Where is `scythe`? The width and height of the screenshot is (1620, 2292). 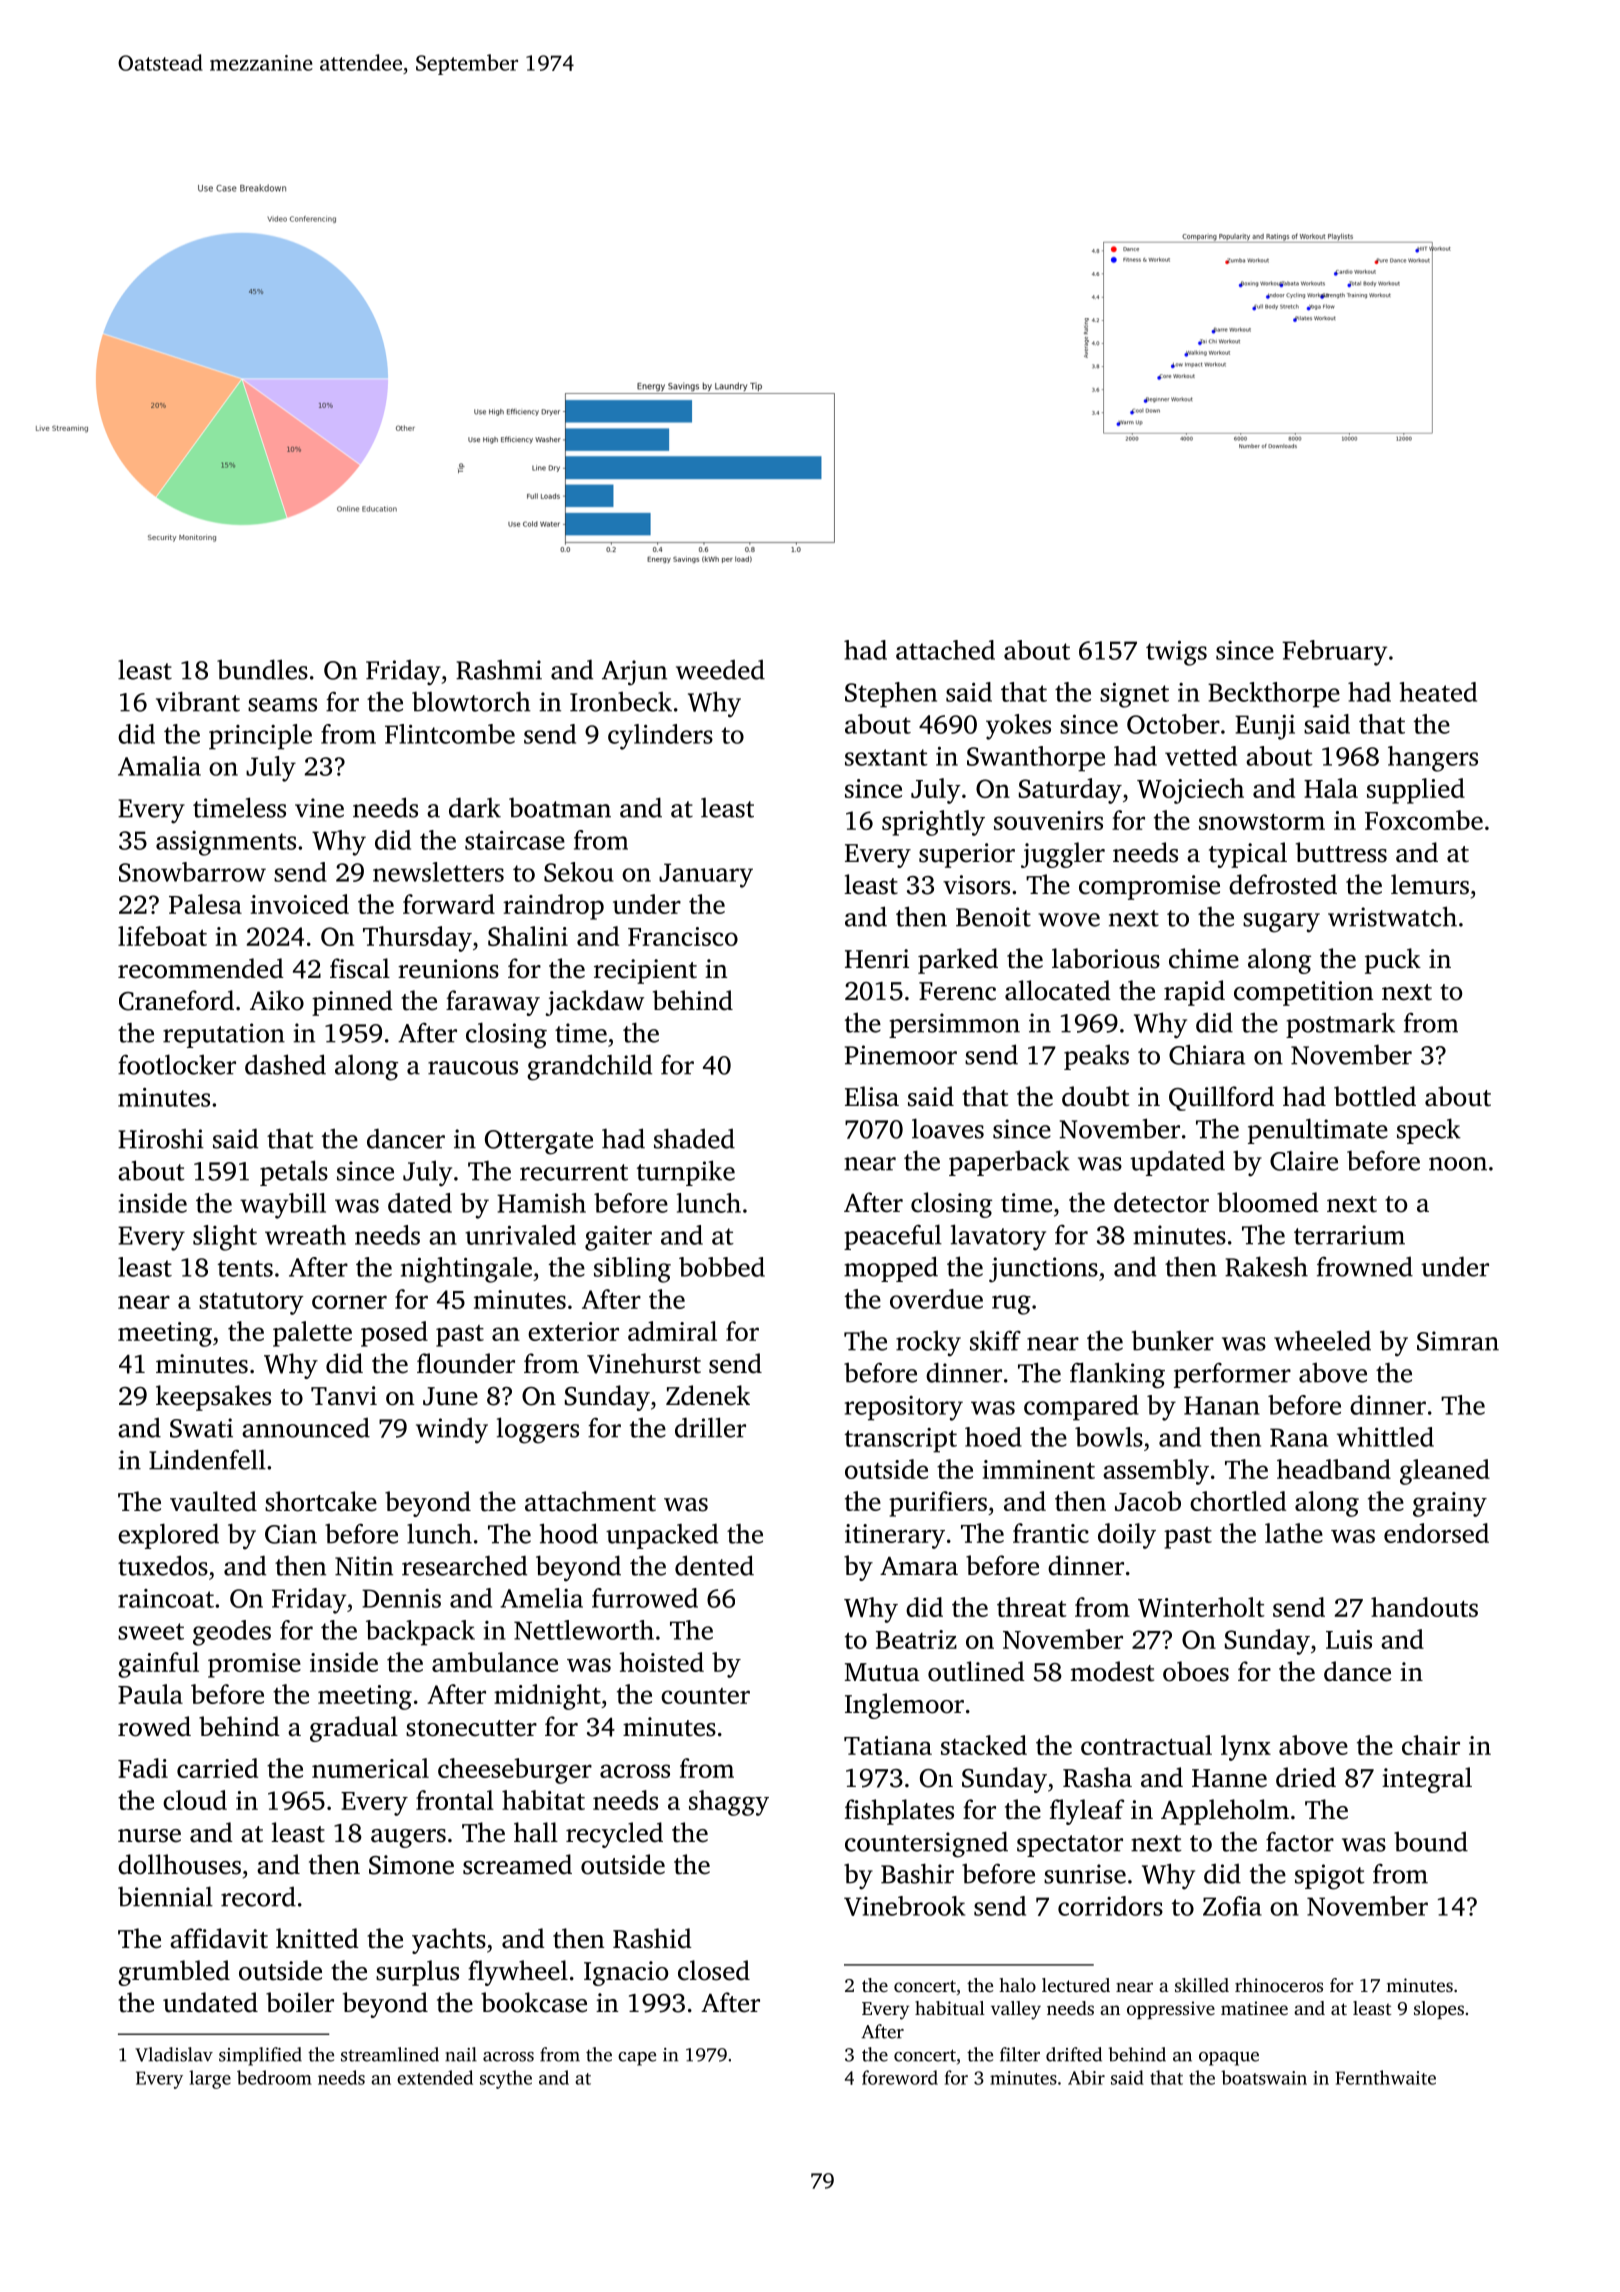
scythe is located at coordinates (506, 2079).
